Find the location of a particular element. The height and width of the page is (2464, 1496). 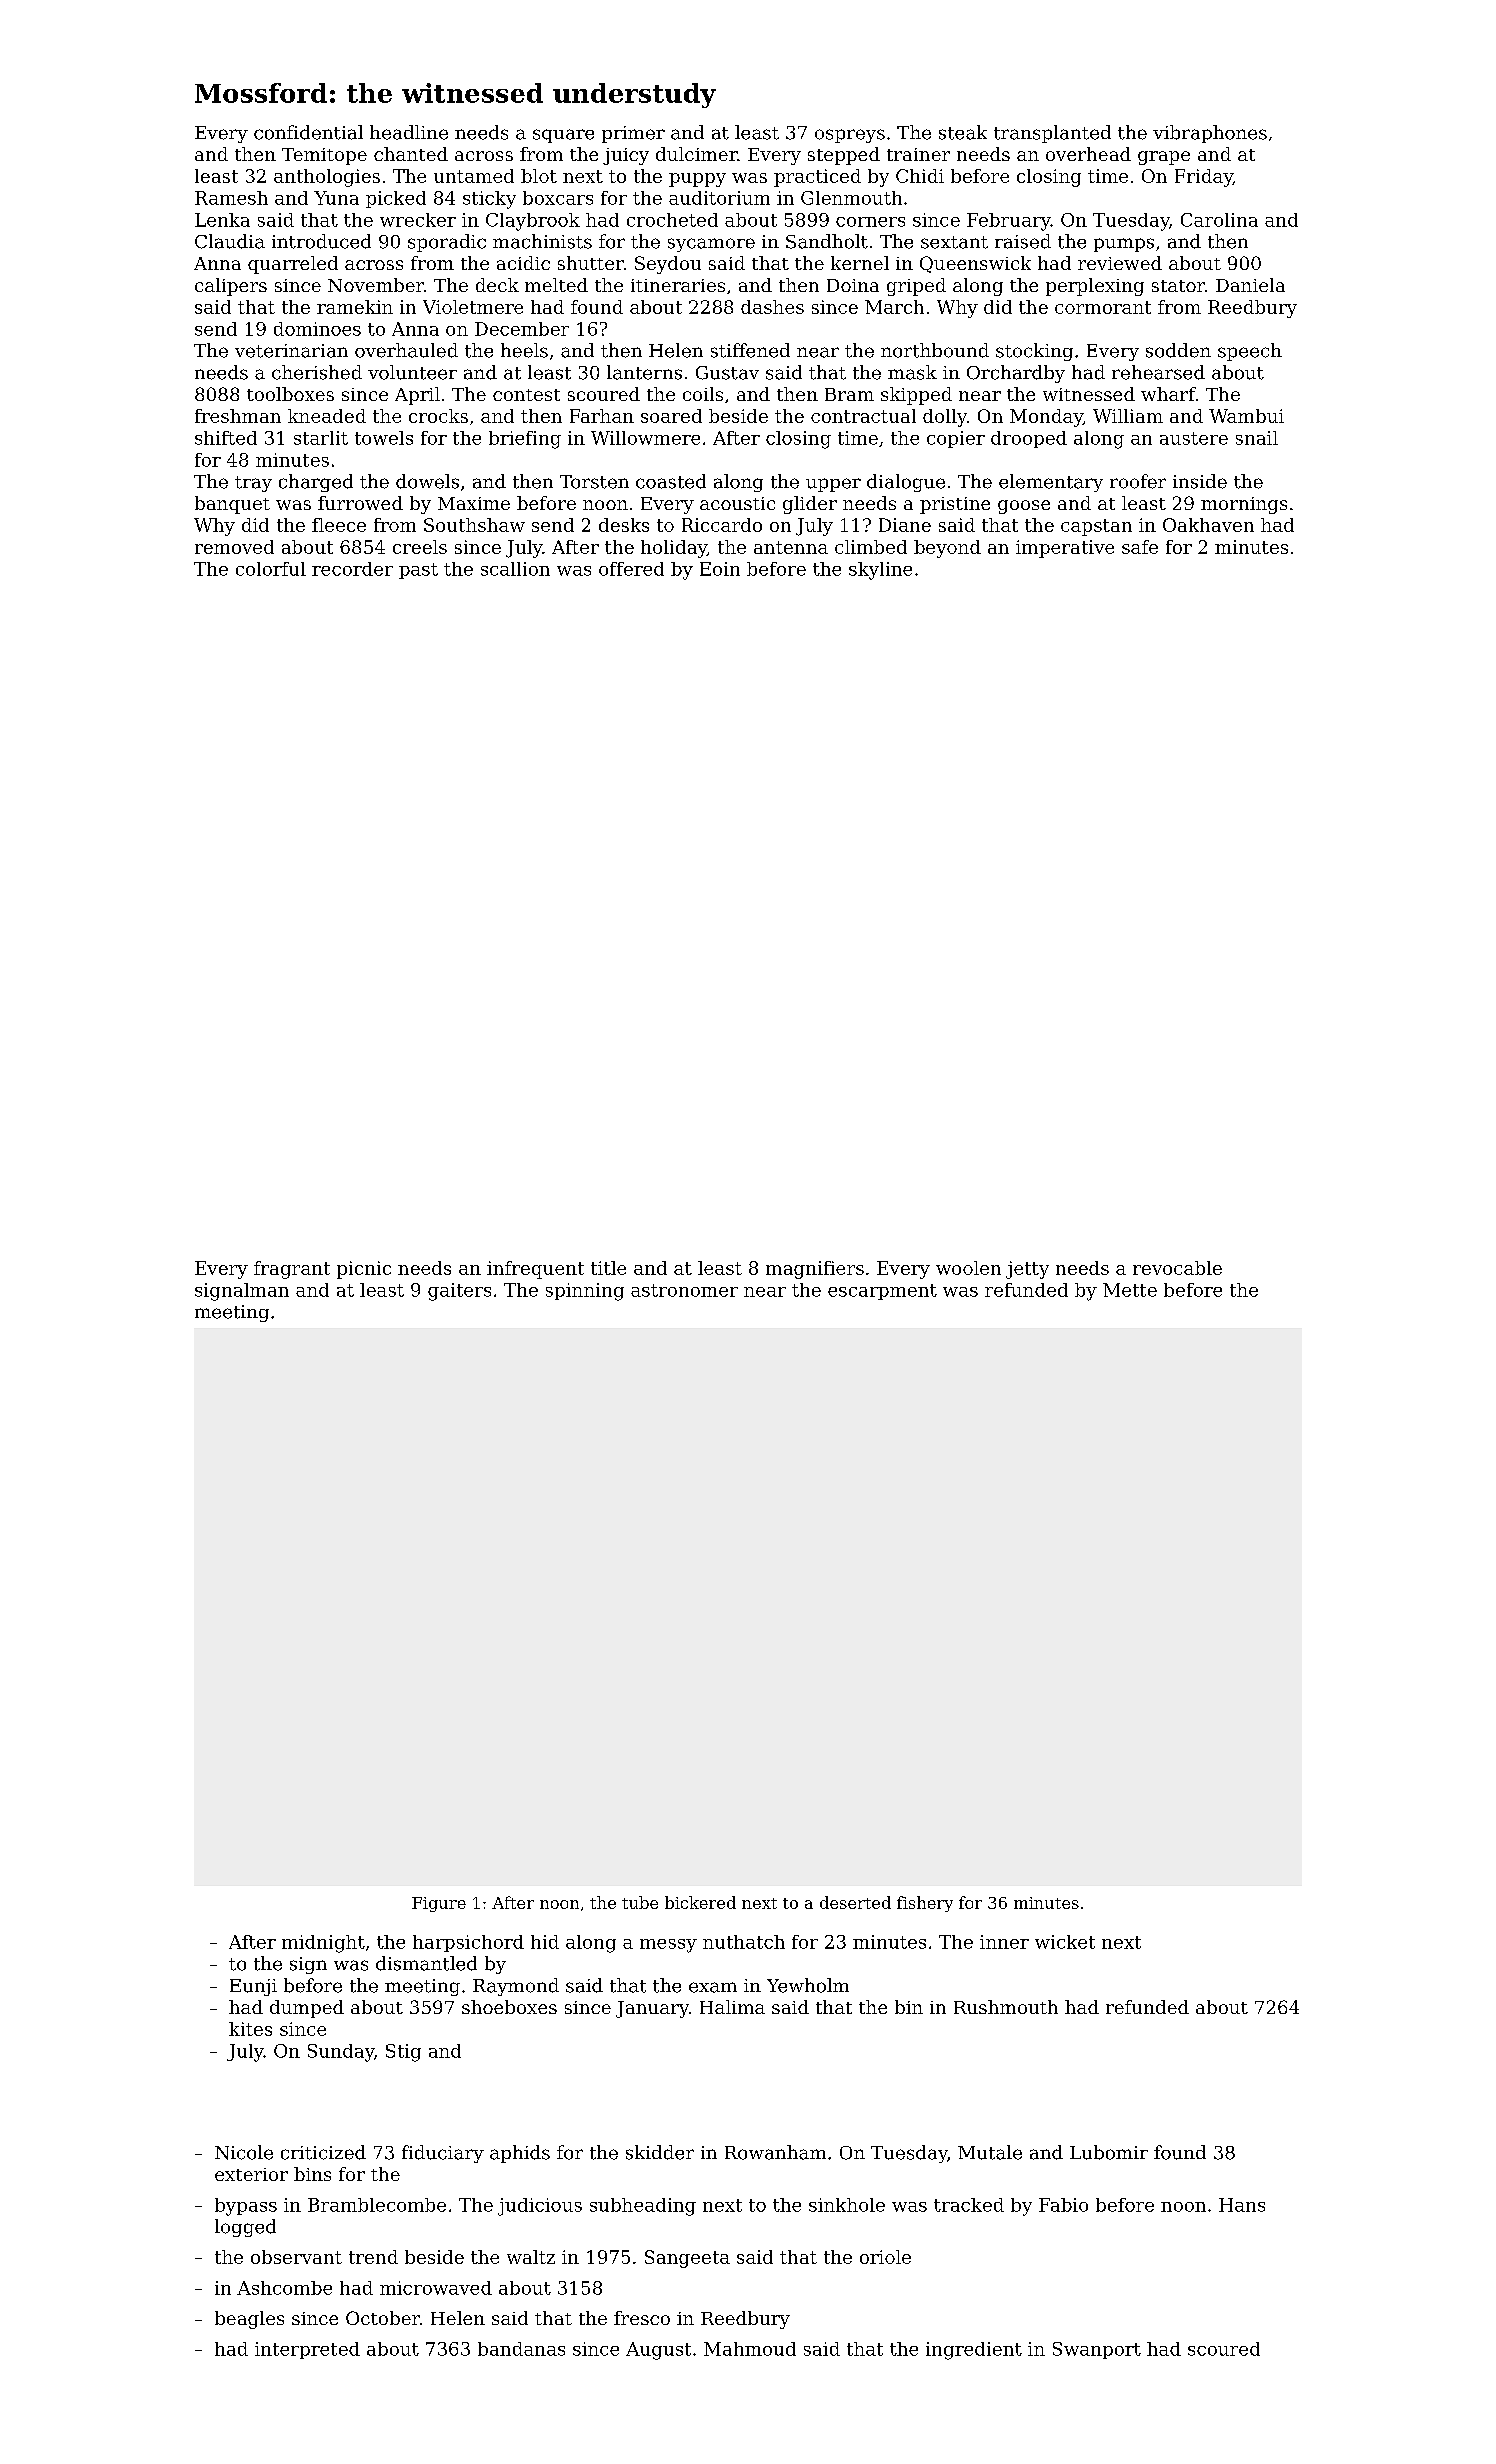

Ramesh is located at coordinates (231, 198).
